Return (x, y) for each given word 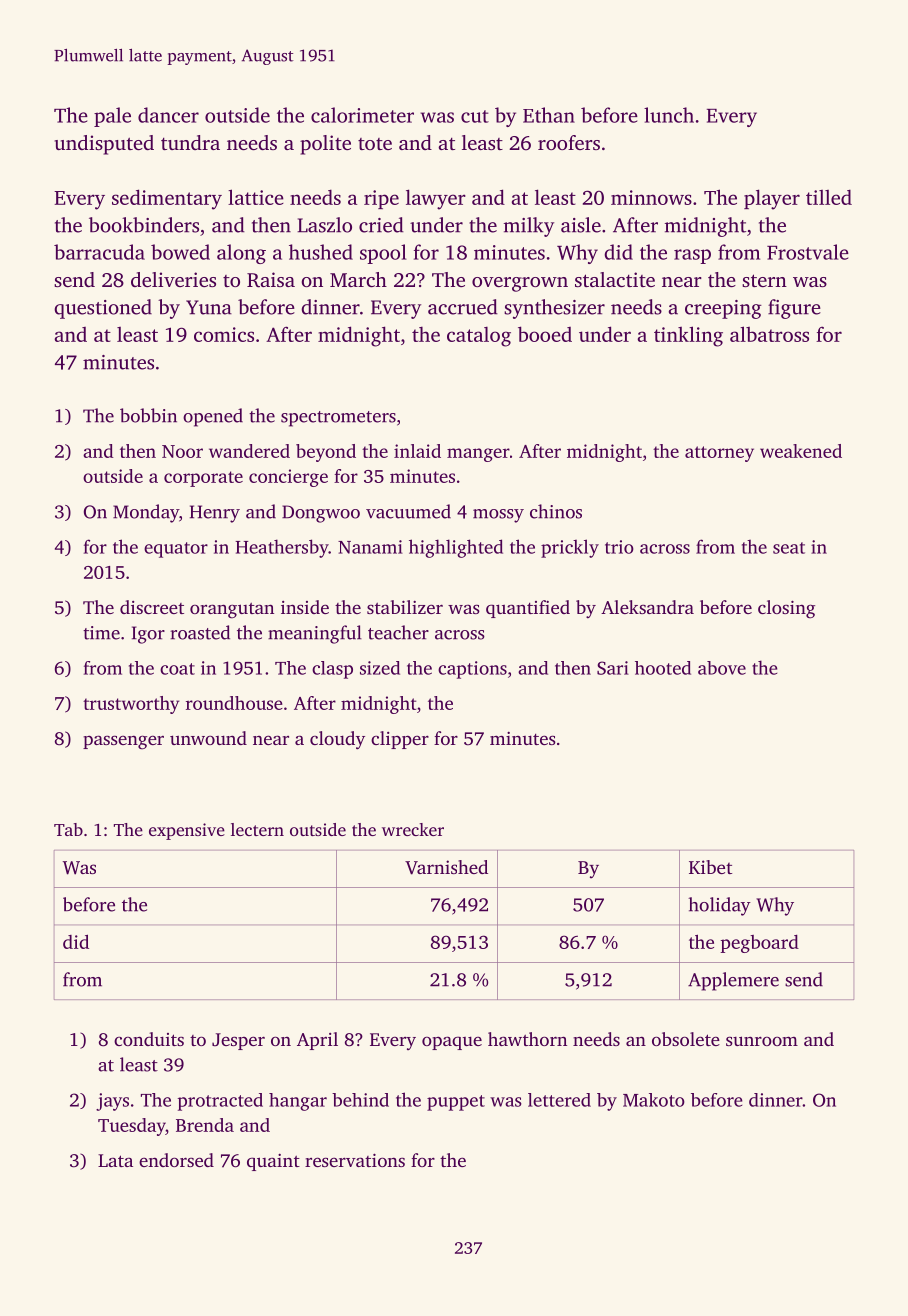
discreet (152, 607)
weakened (801, 451)
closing (786, 609)
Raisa (271, 280)
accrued (463, 307)
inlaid (417, 451)
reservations (355, 1160)
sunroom (762, 1041)
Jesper (238, 1041)
